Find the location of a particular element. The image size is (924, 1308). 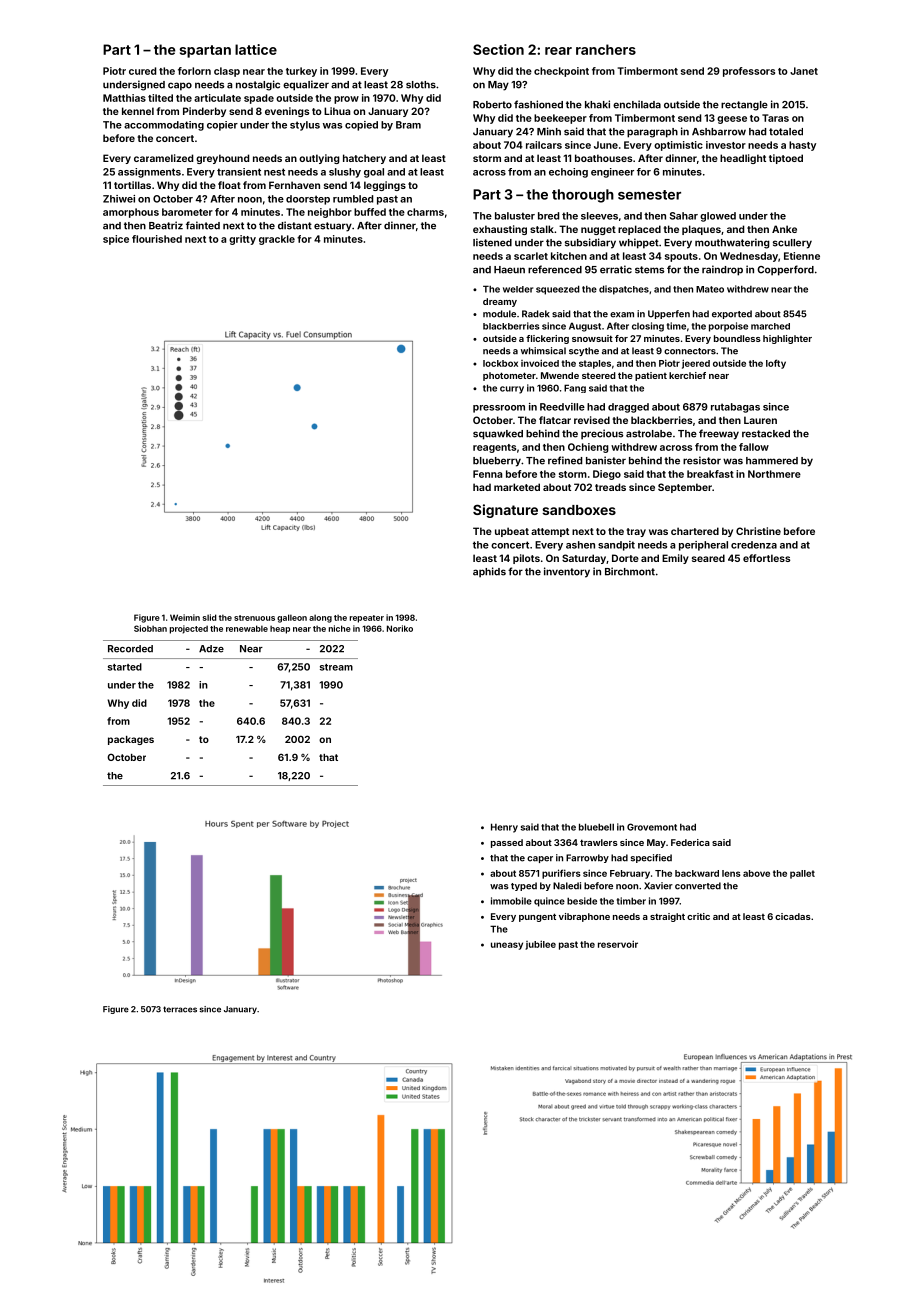

terraces is located at coordinates (180, 1009).
